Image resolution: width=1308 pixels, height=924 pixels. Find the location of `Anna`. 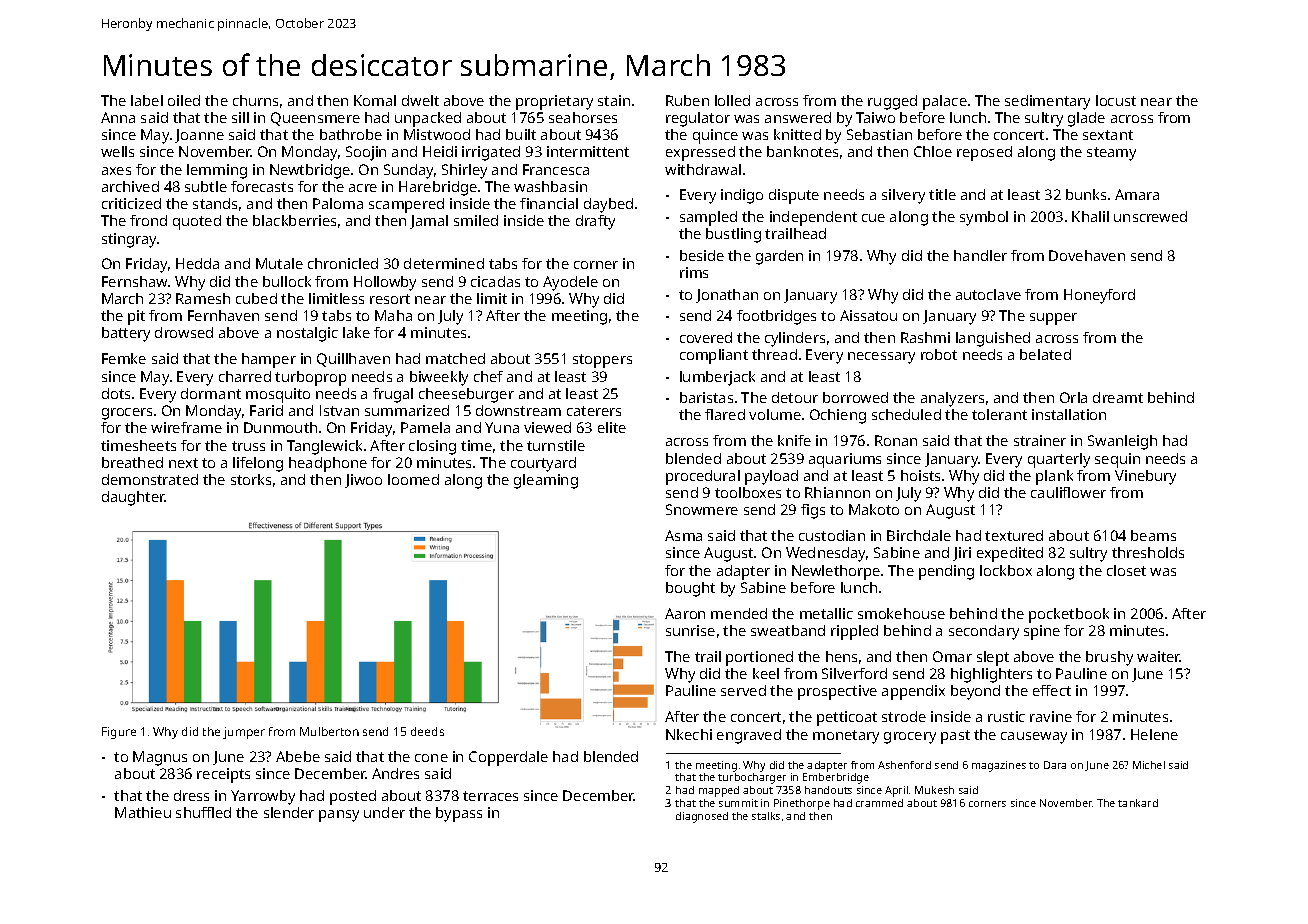

Anna is located at coordinates (118, 117).
